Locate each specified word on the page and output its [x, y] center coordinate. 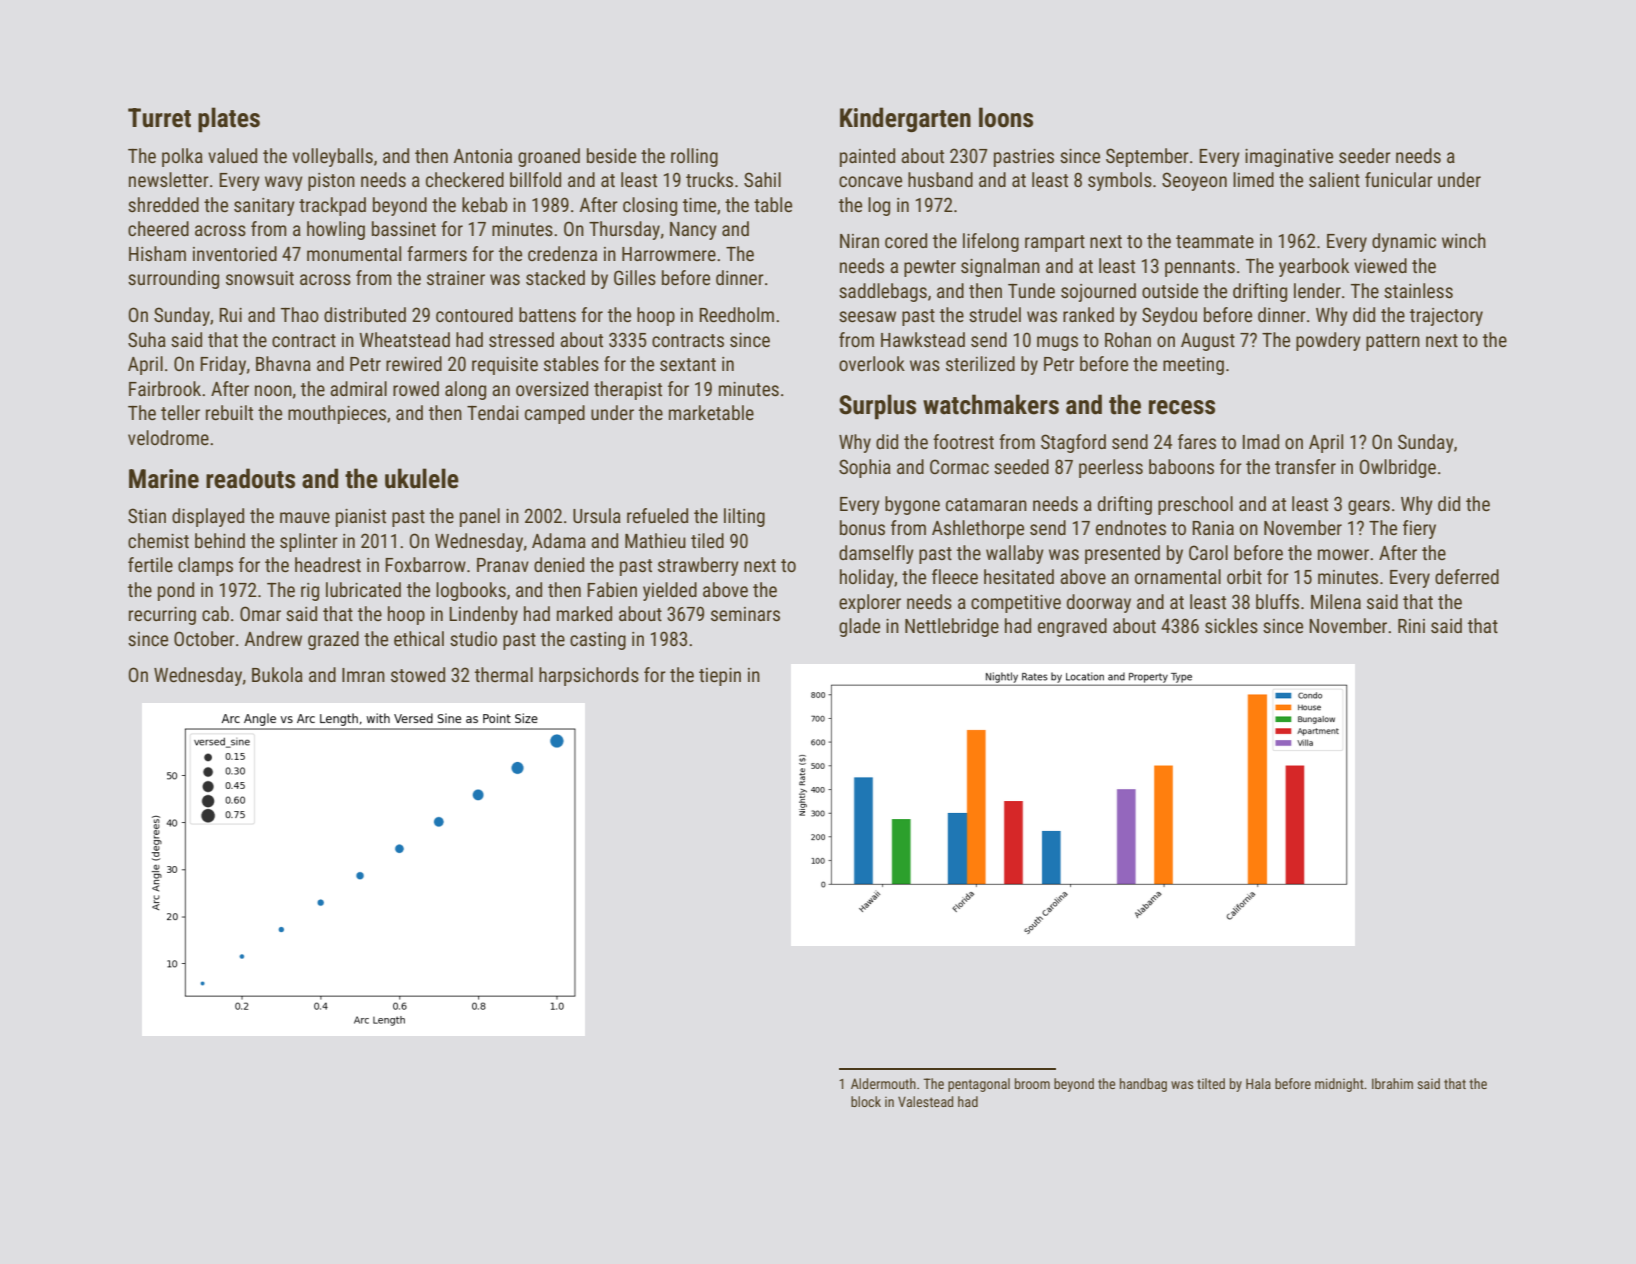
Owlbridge [1398, 468]
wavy [284, 183]
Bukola [277, 674]
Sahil [762, 179]
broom [1032, 1083]
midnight [1339, 1085]
